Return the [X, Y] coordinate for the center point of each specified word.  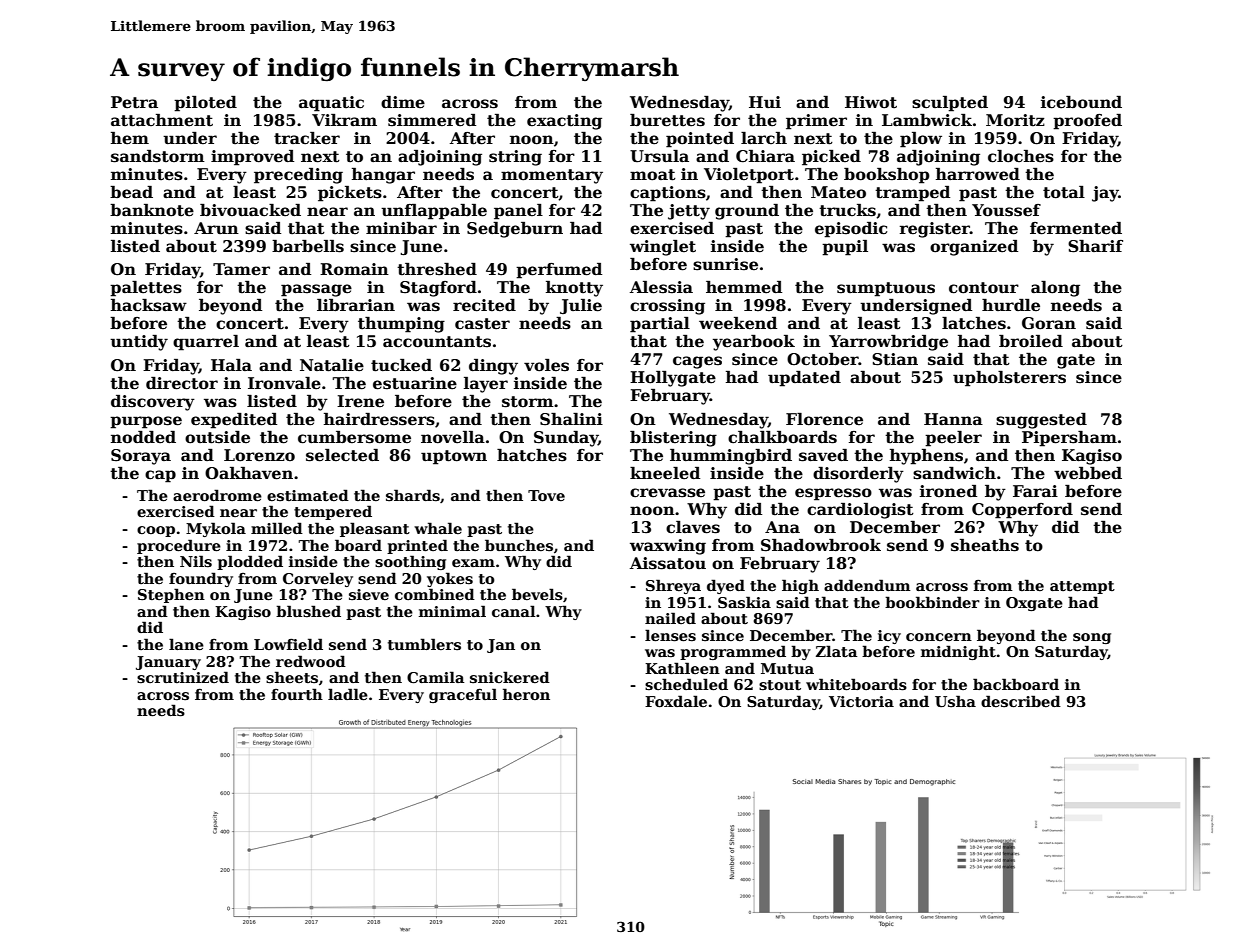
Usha [955, 701]
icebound [1081, 102]
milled [277, 528]
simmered [432, 120]
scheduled [686, 684]
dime [403, 102]
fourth [297, 694]
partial [660, 325]
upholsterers [1009, 379]
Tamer [241, 269]
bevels [537, 594]
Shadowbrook [821, 545]
